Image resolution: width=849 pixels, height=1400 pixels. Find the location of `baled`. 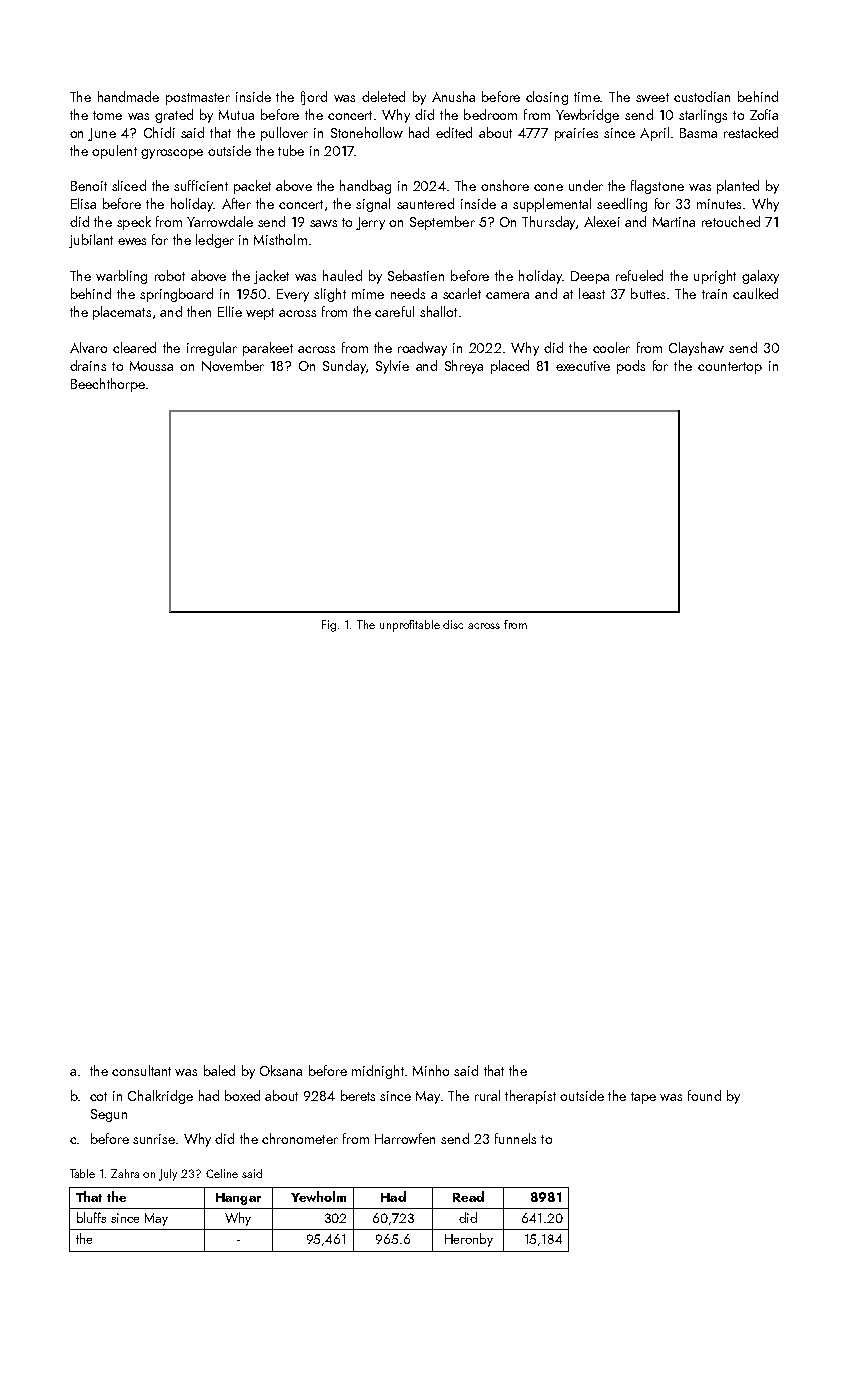

baled is located at coordinates (219, 1070).
